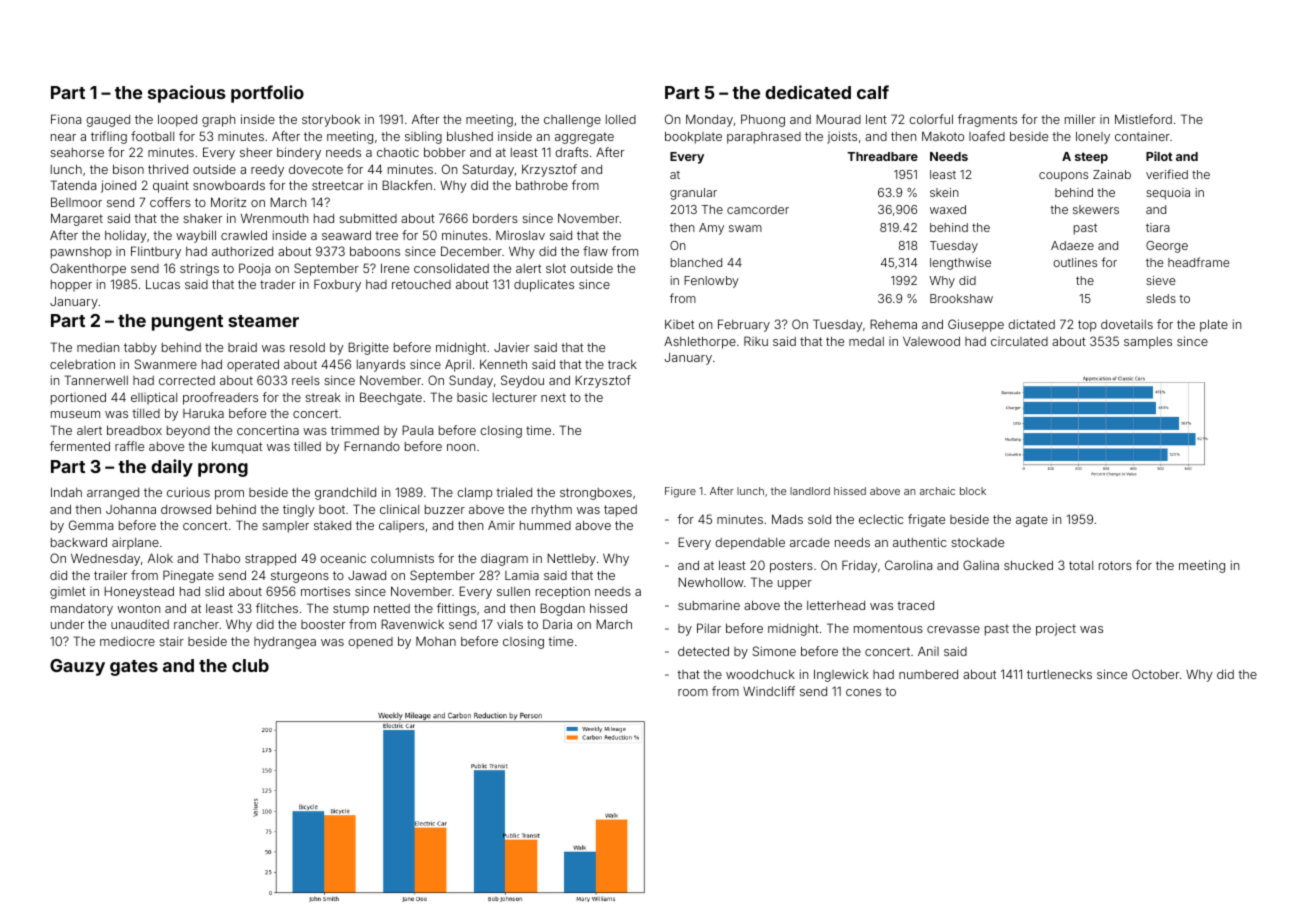 This image has height=924, width=1308. What do you see at coordinates (621, 119) in the image?
I see `lolled` at bounding box center [621, 119].
